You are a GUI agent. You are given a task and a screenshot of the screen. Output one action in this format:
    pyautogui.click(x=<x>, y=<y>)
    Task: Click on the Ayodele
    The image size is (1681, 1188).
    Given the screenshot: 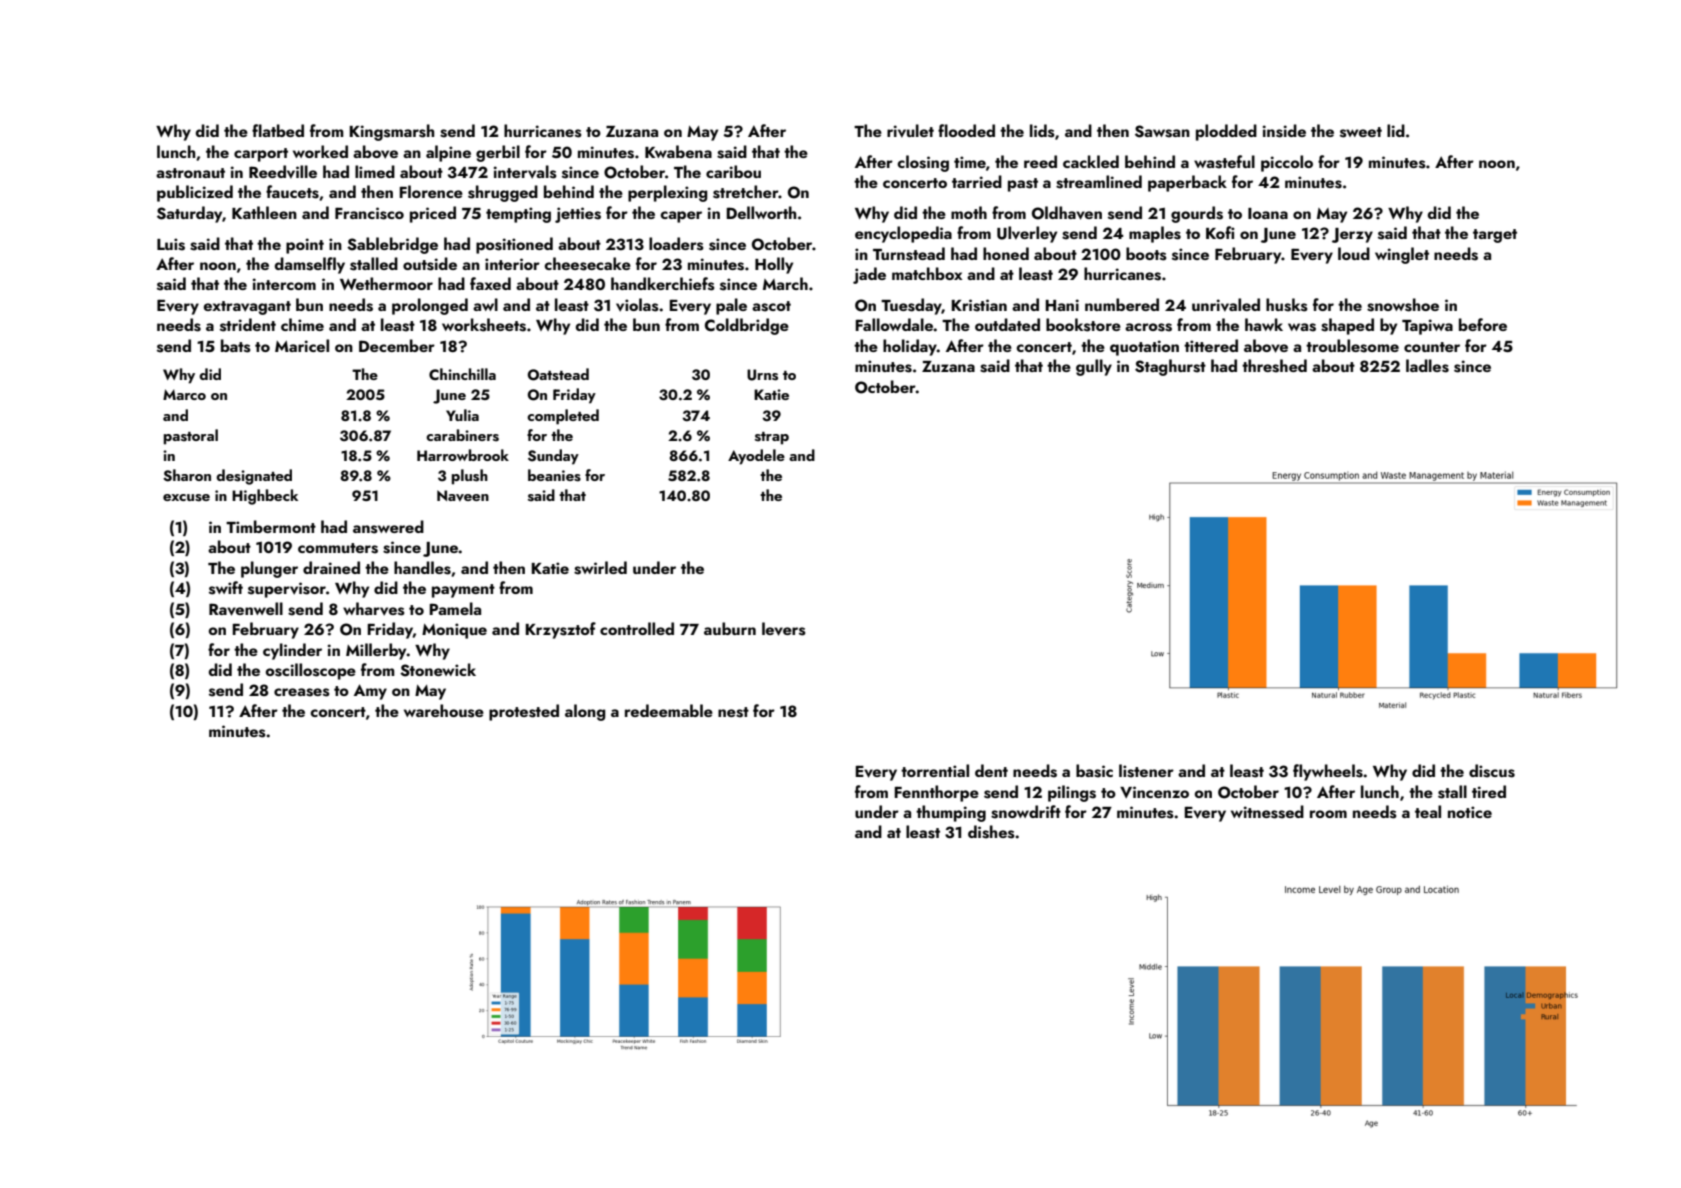 What is the action you would take?
    pyautogui.click(x=756, y=457)
